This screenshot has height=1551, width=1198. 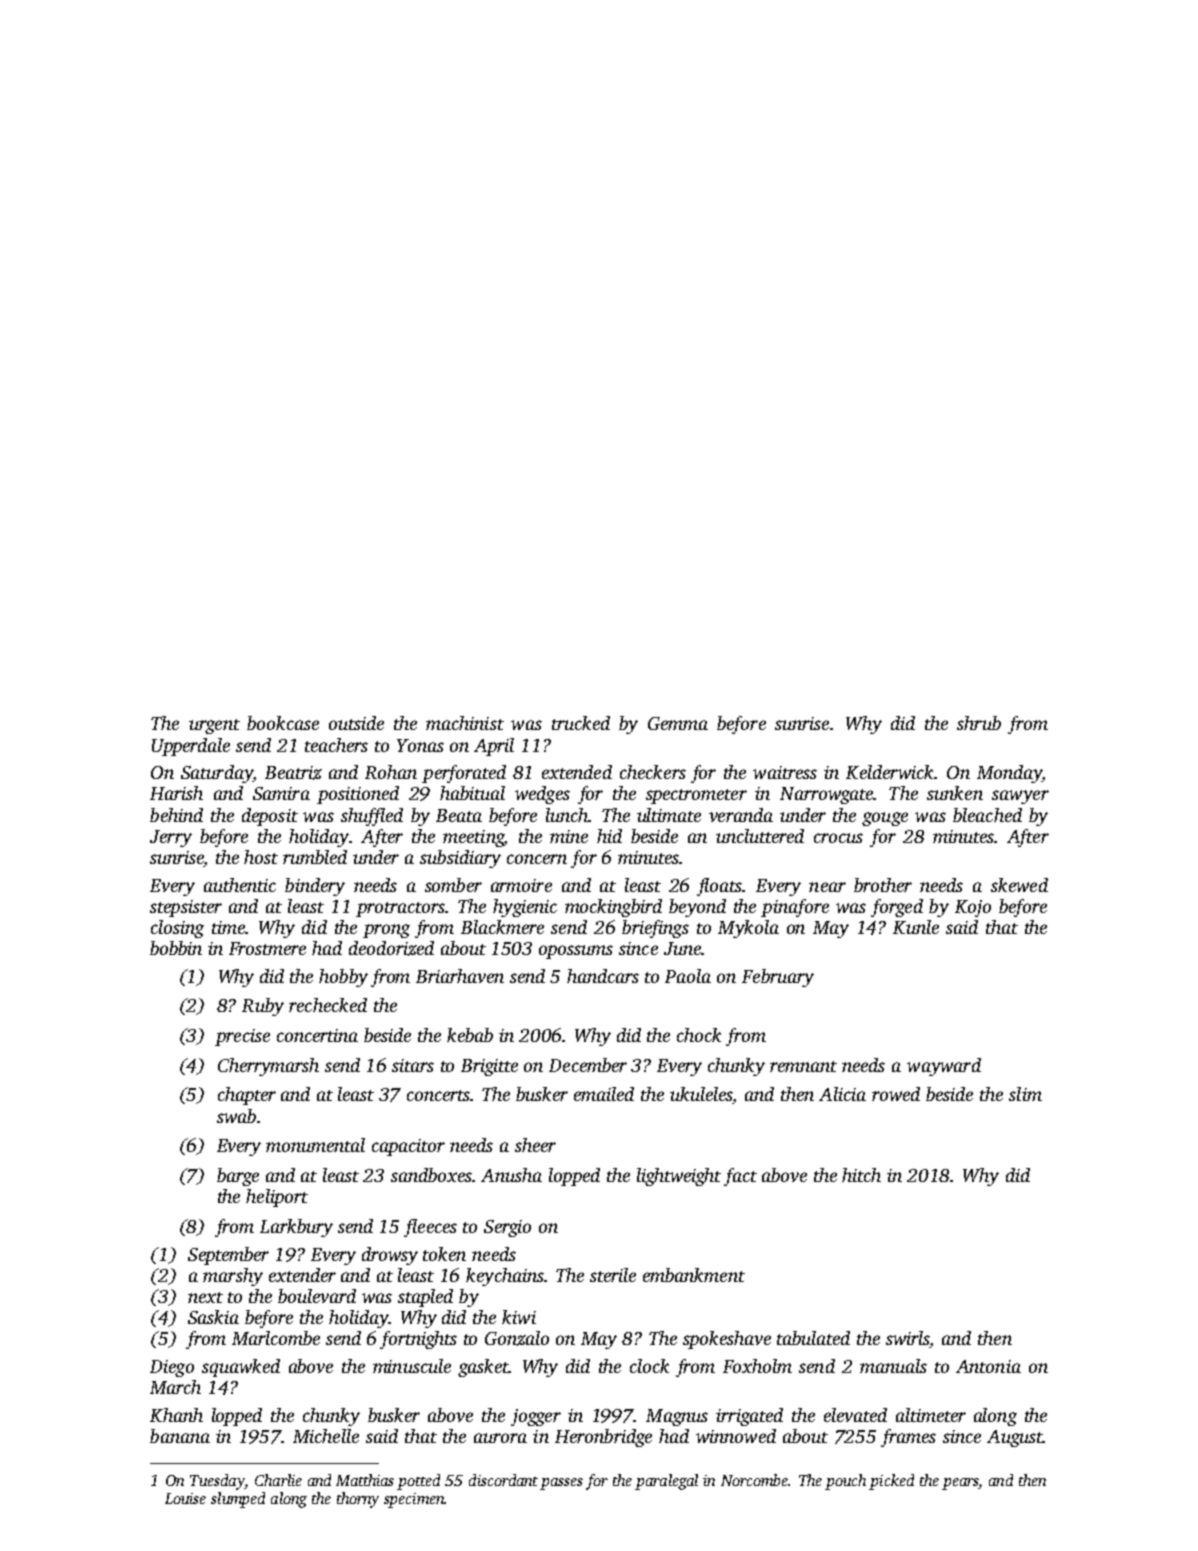 What do you see at coordinates (277, 1198) in the screenshot?
I see `heliport` at bounding box center [277, 1198].
